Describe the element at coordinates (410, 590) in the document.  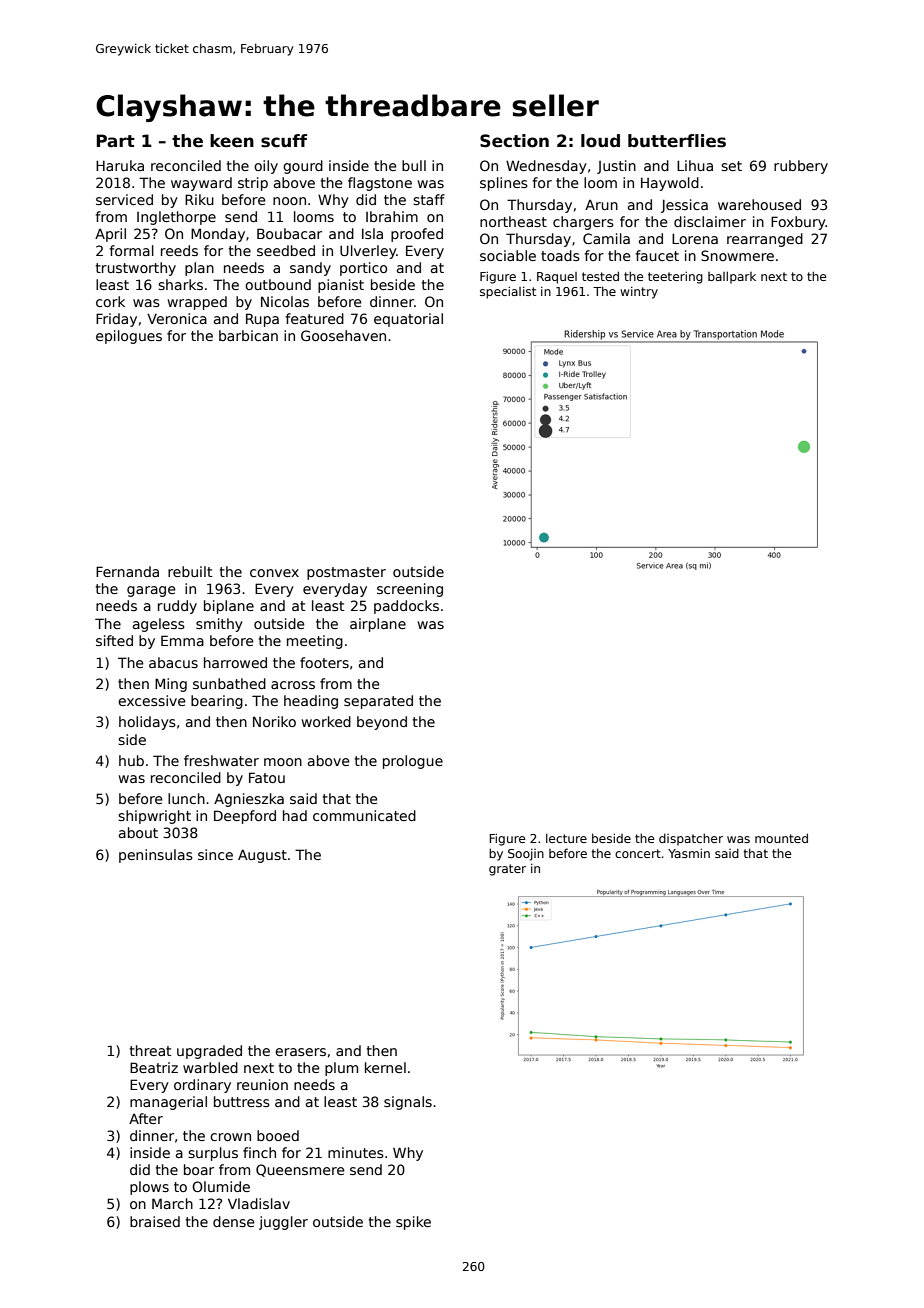
I see `screening` at that location.
